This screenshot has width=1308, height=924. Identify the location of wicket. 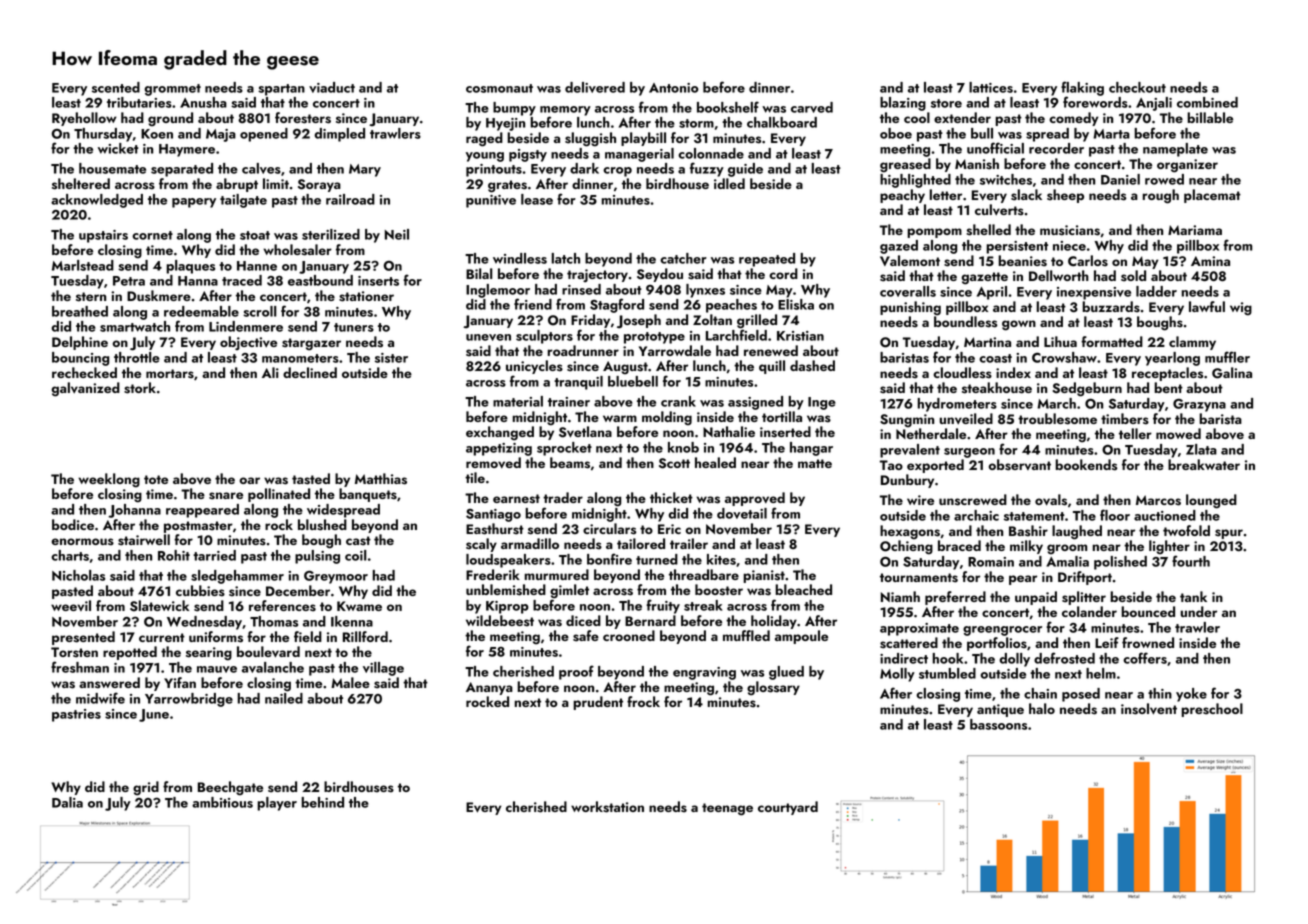
(118, 148).
